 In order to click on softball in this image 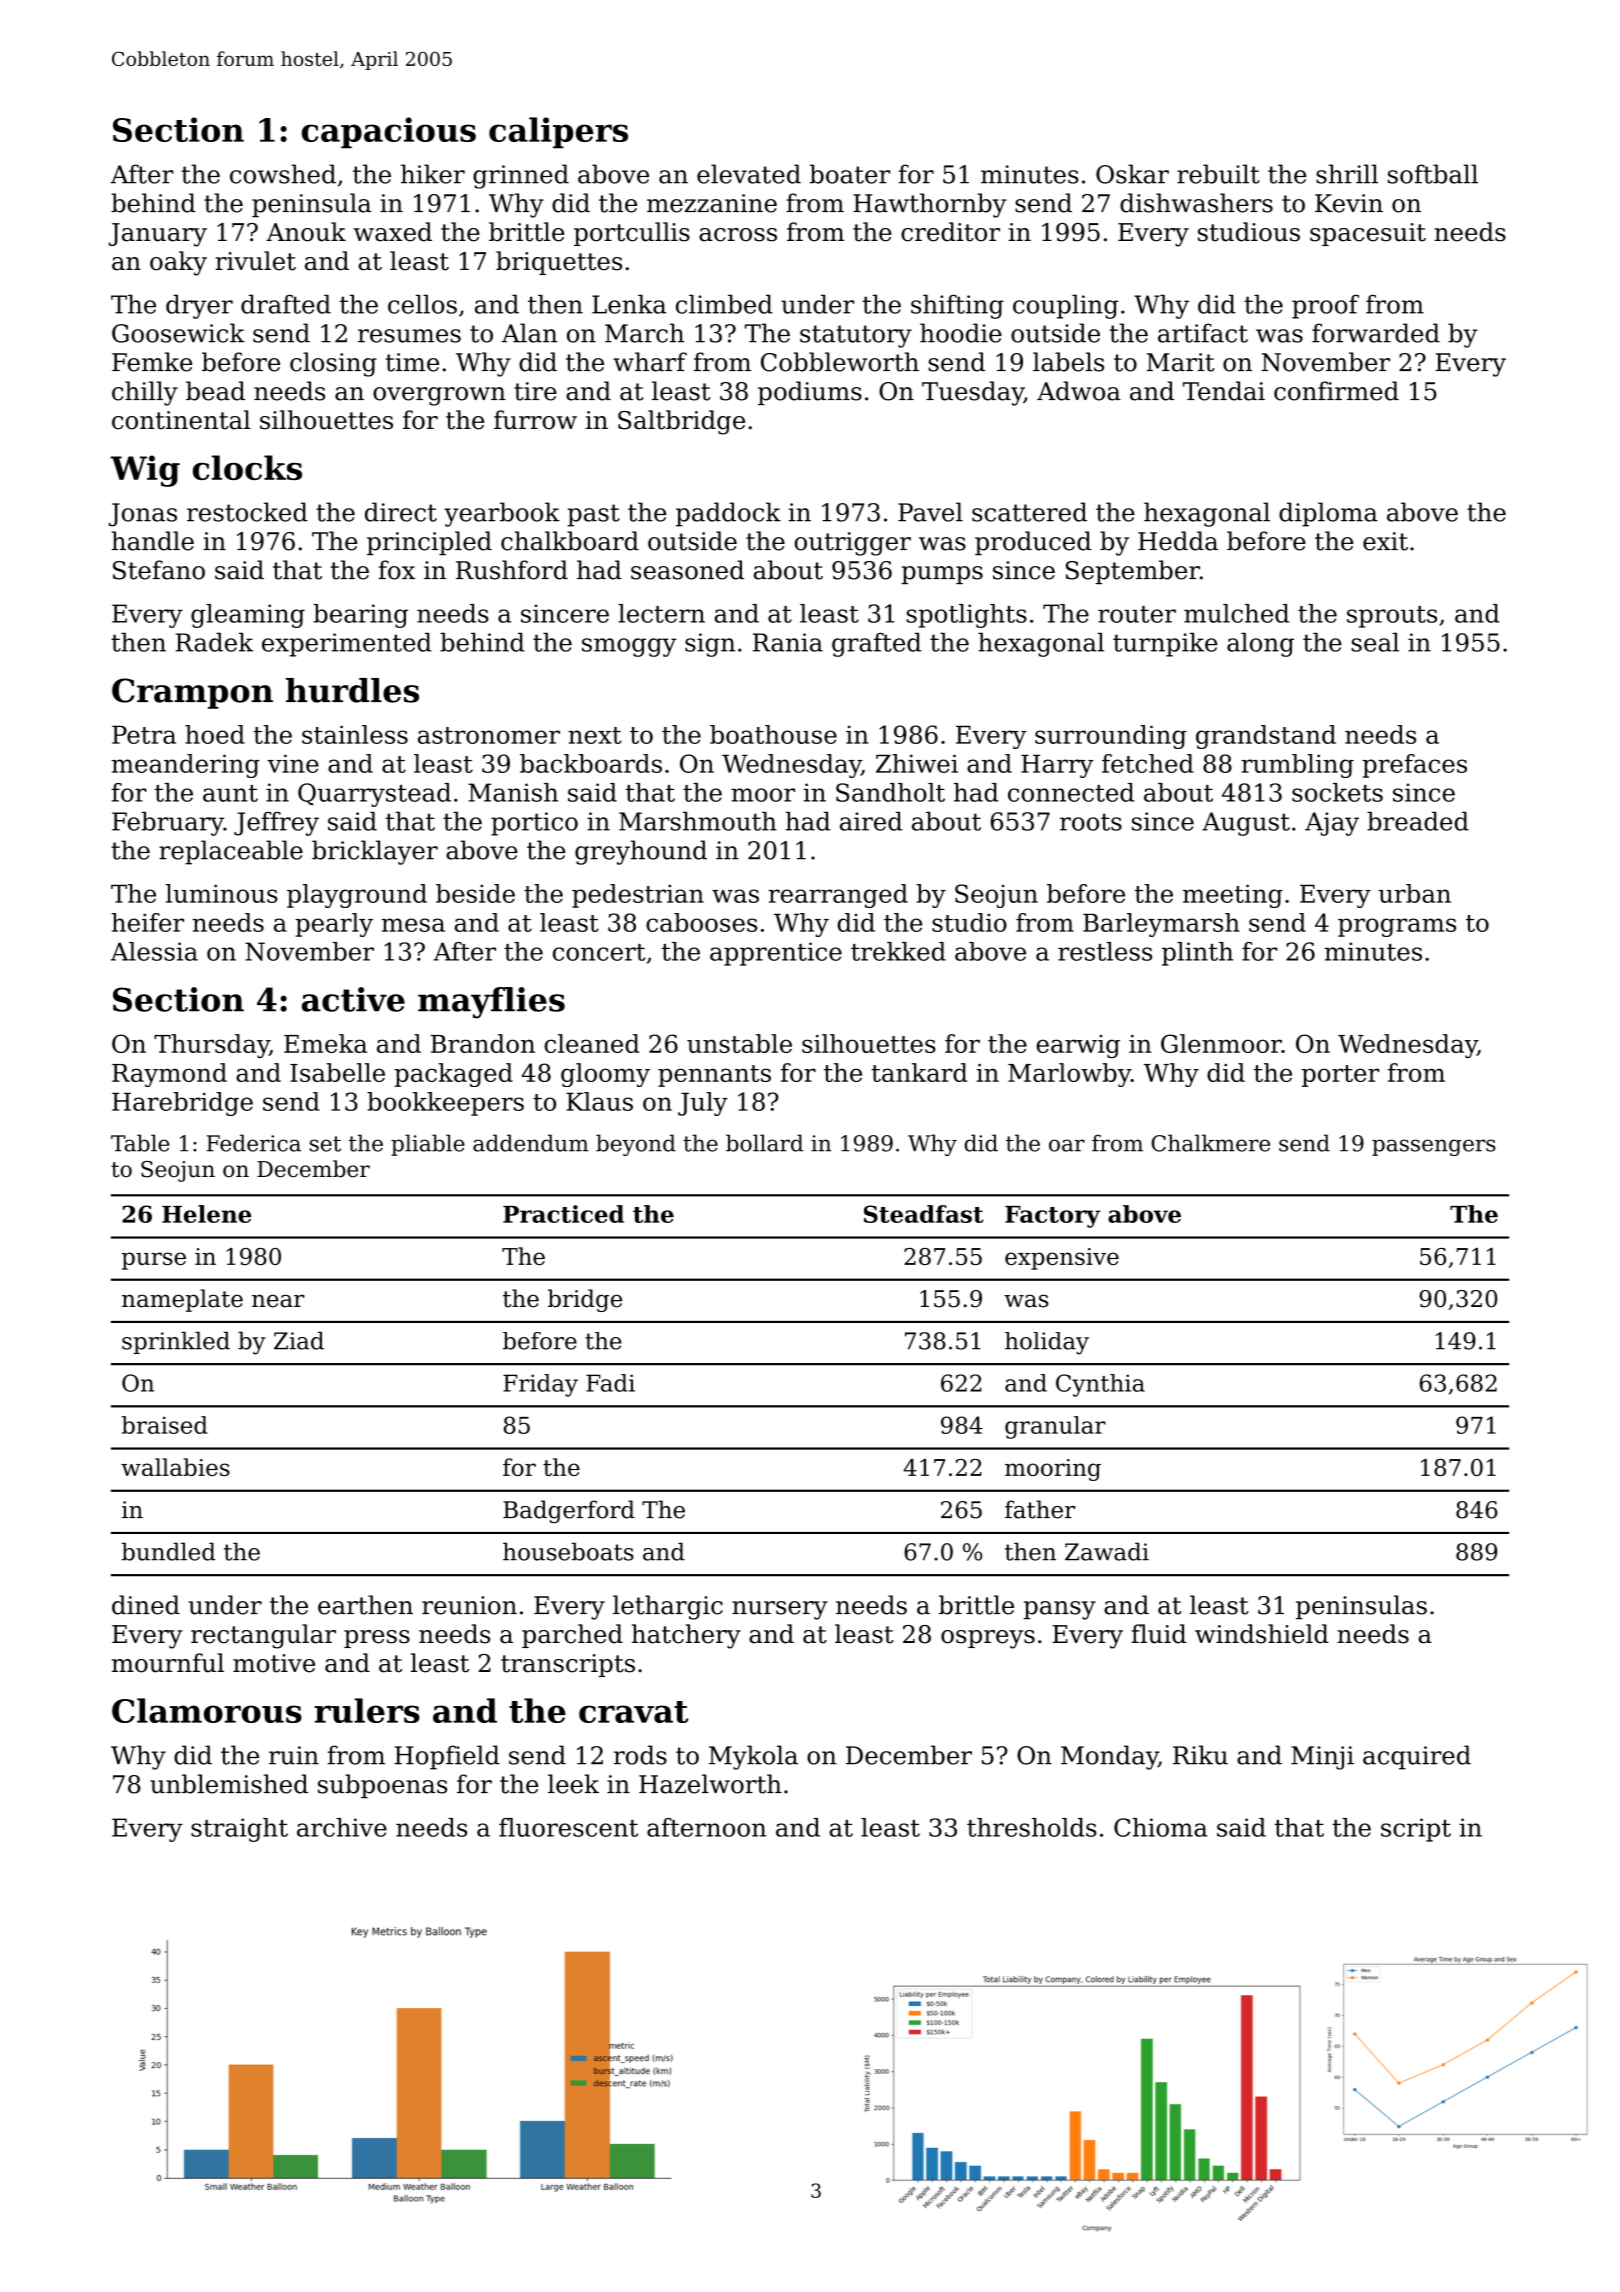, I will do `click(1433, 174)`.
